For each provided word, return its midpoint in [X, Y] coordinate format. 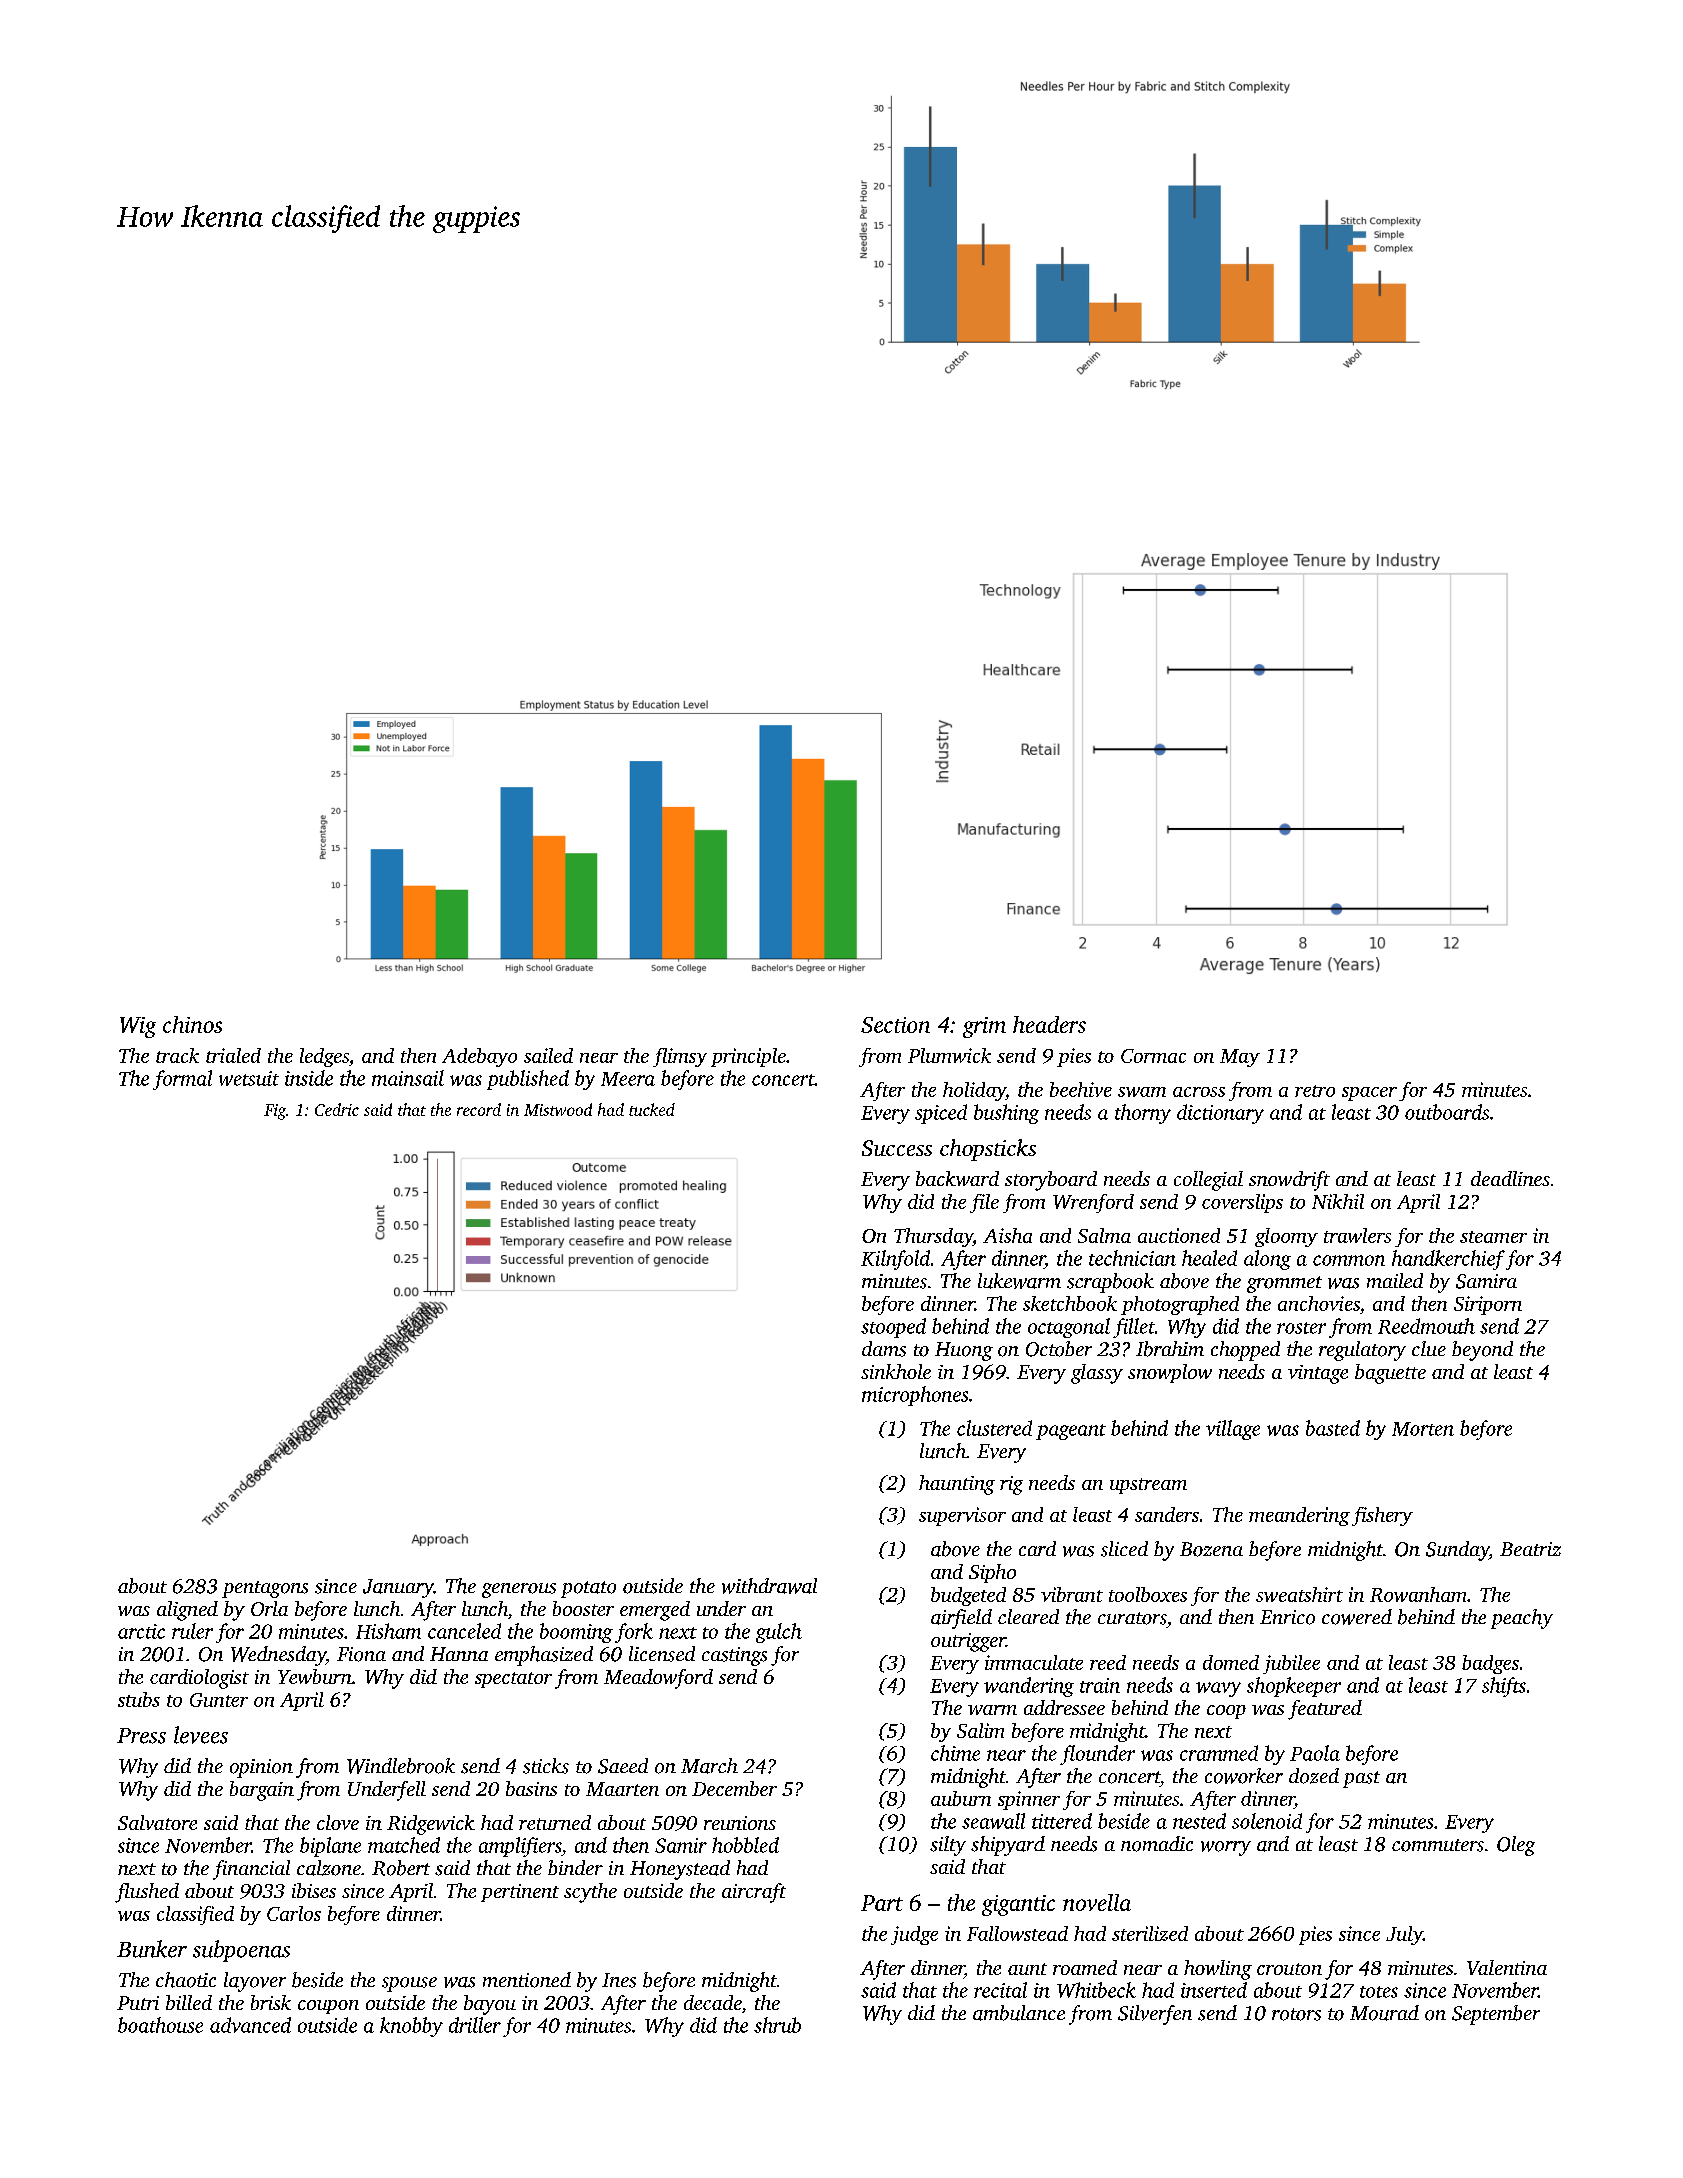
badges [1490, 1664]
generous [519, 1590]
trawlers [1357, 1235]
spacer [1369, 1094]
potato [588, 1589]
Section [895, 1025]
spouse [409, 1984]
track [177, 1055]
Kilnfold [895, 1260]
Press [141, 1736]
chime [955, 1753]
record [479, 1109]
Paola [1315, 1753]
